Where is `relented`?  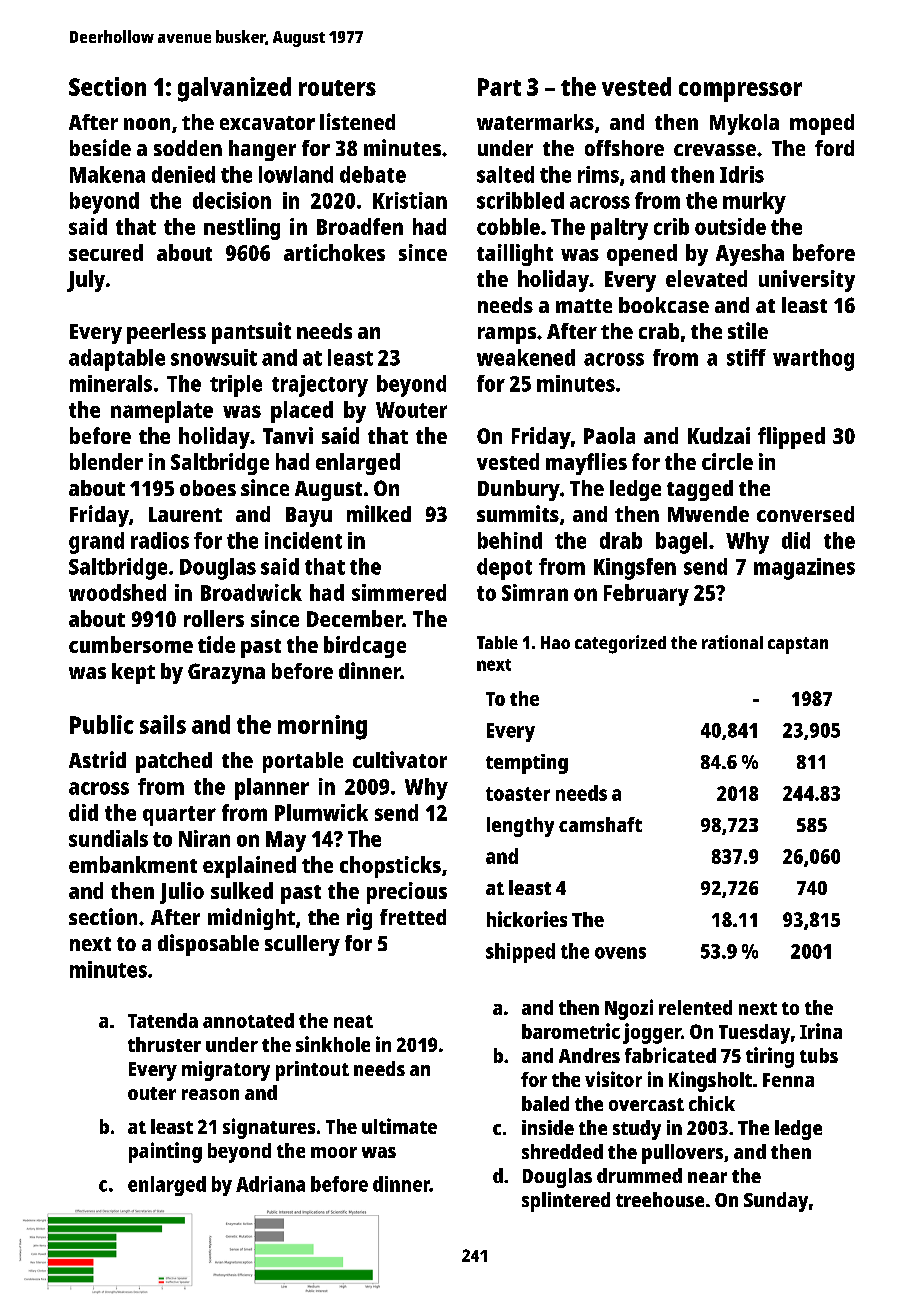
relented is located at coordinates (695, 1007).
